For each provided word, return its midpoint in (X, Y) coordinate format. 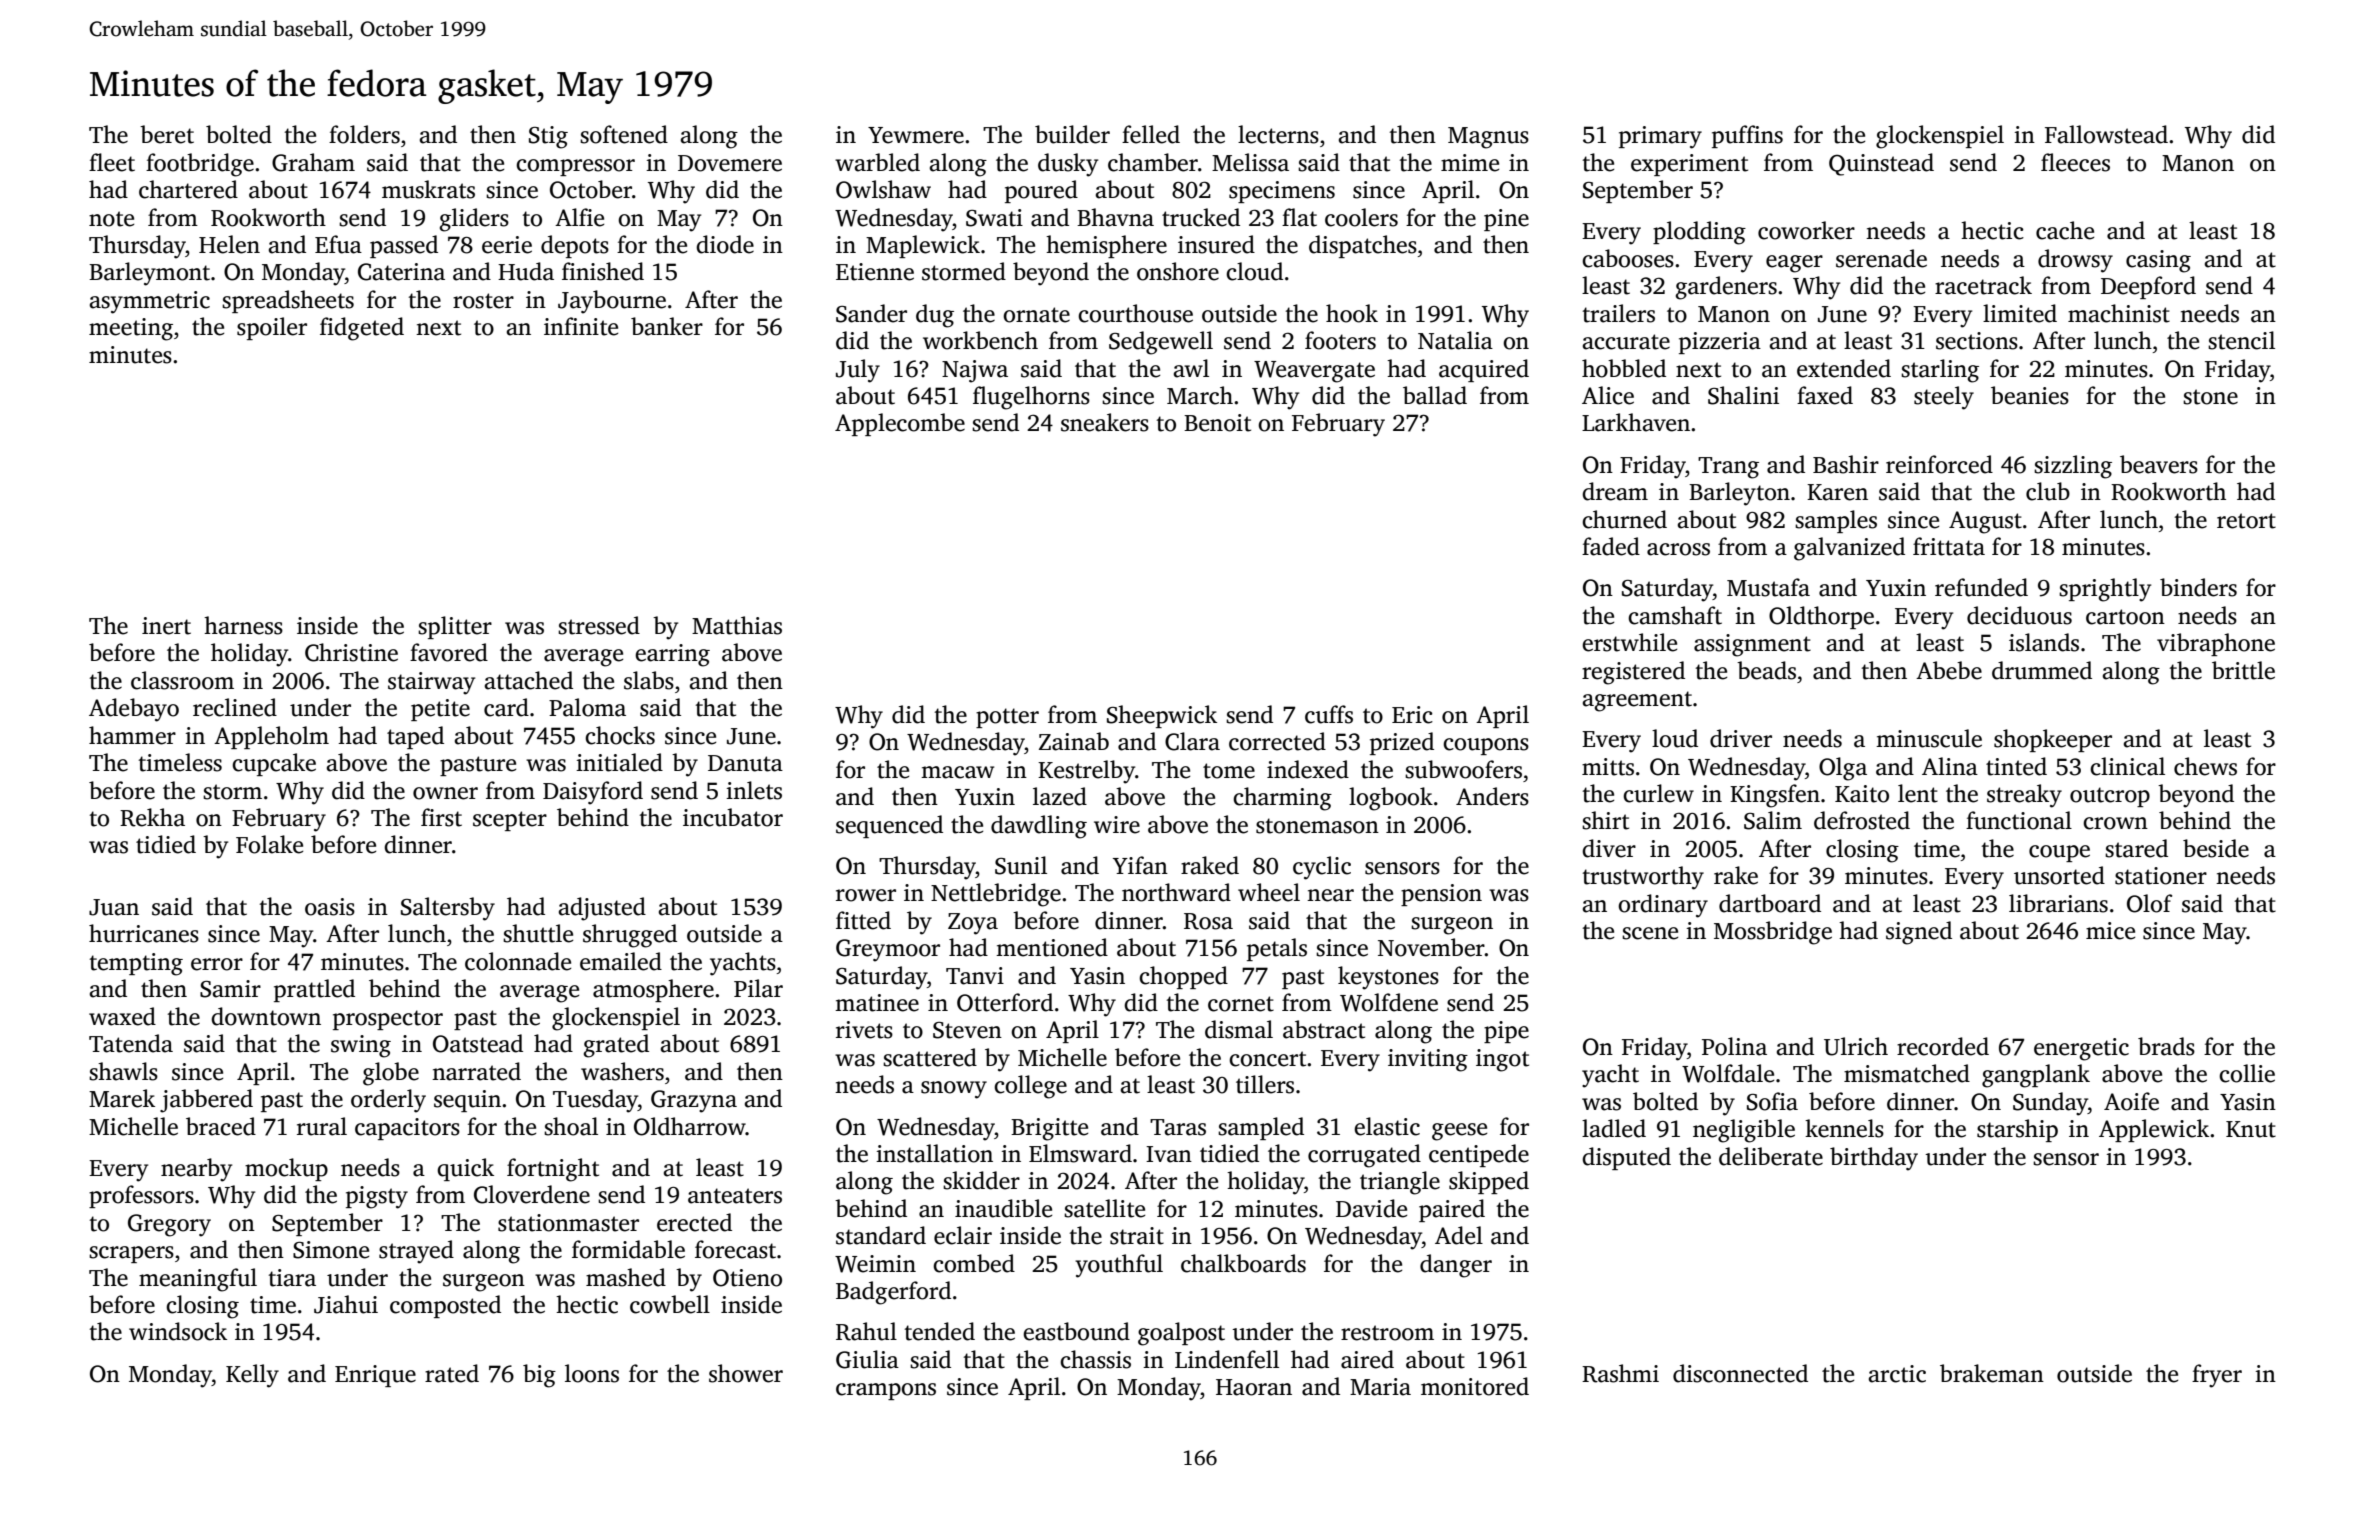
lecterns (1278, 134)
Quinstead (1881, 164)
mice (2110, 931)
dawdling (1039, 827)
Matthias (737, 625)
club (2048, 491)
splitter (455, 627)
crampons (886, 1391)
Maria (1380, 1387)
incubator (733, 817)
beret (167, 134)
